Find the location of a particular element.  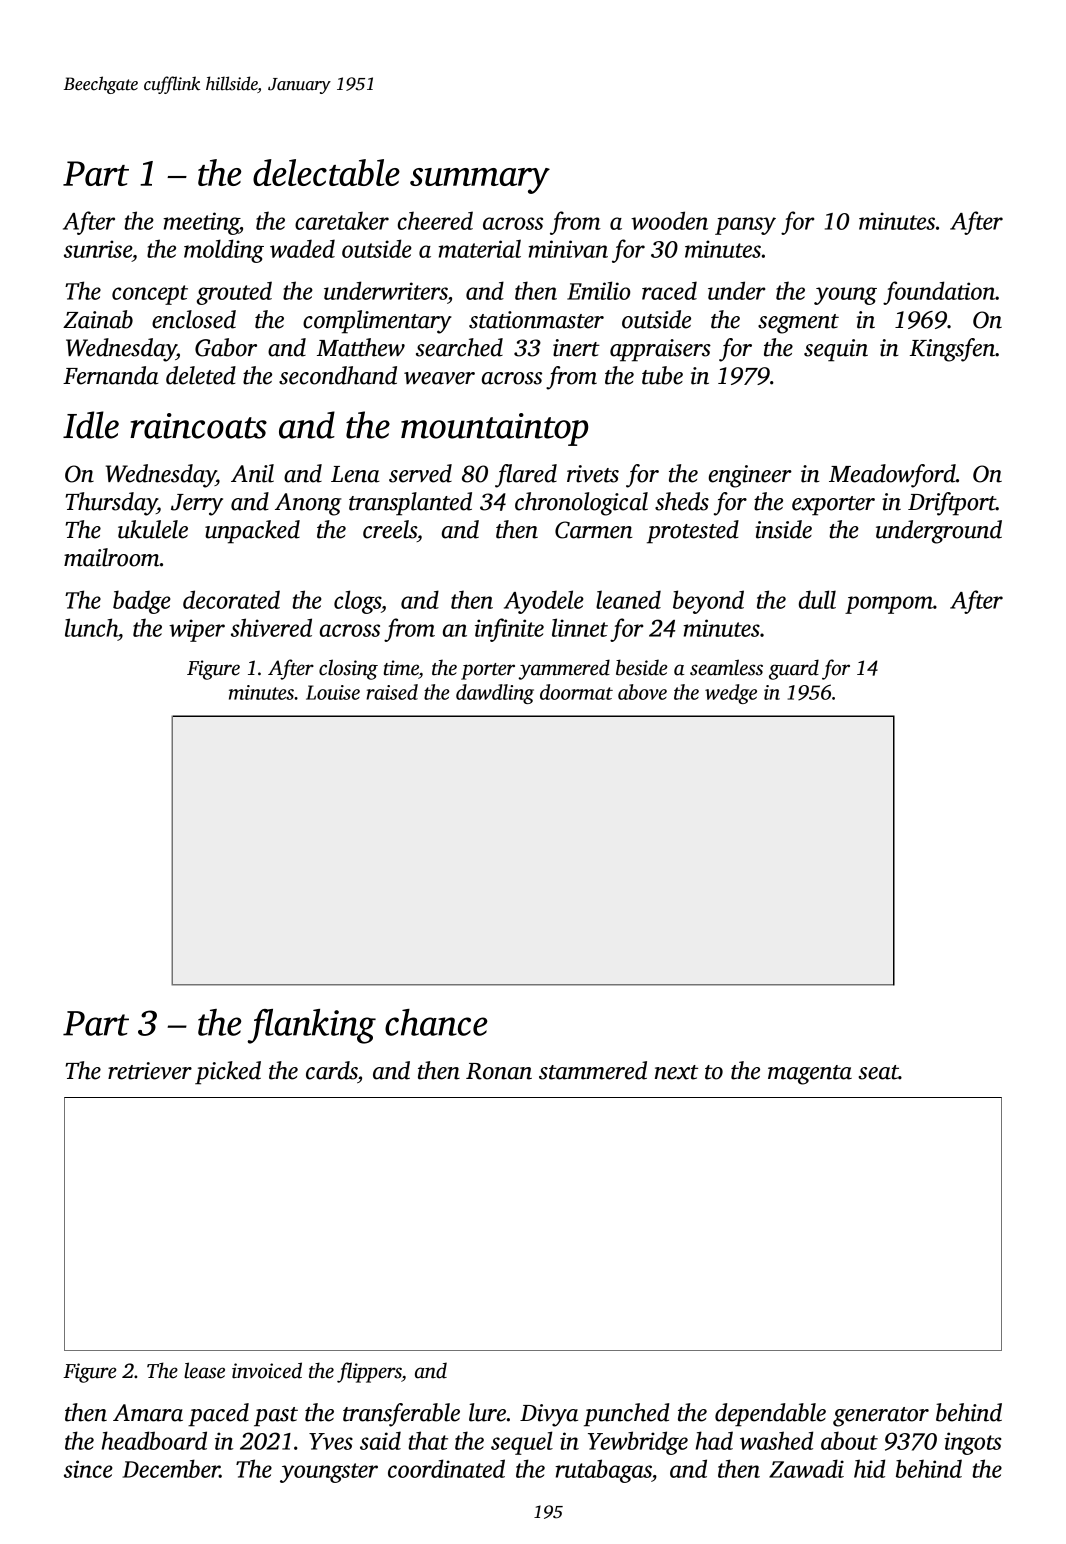

beside is located at coordinates (641, 667).
